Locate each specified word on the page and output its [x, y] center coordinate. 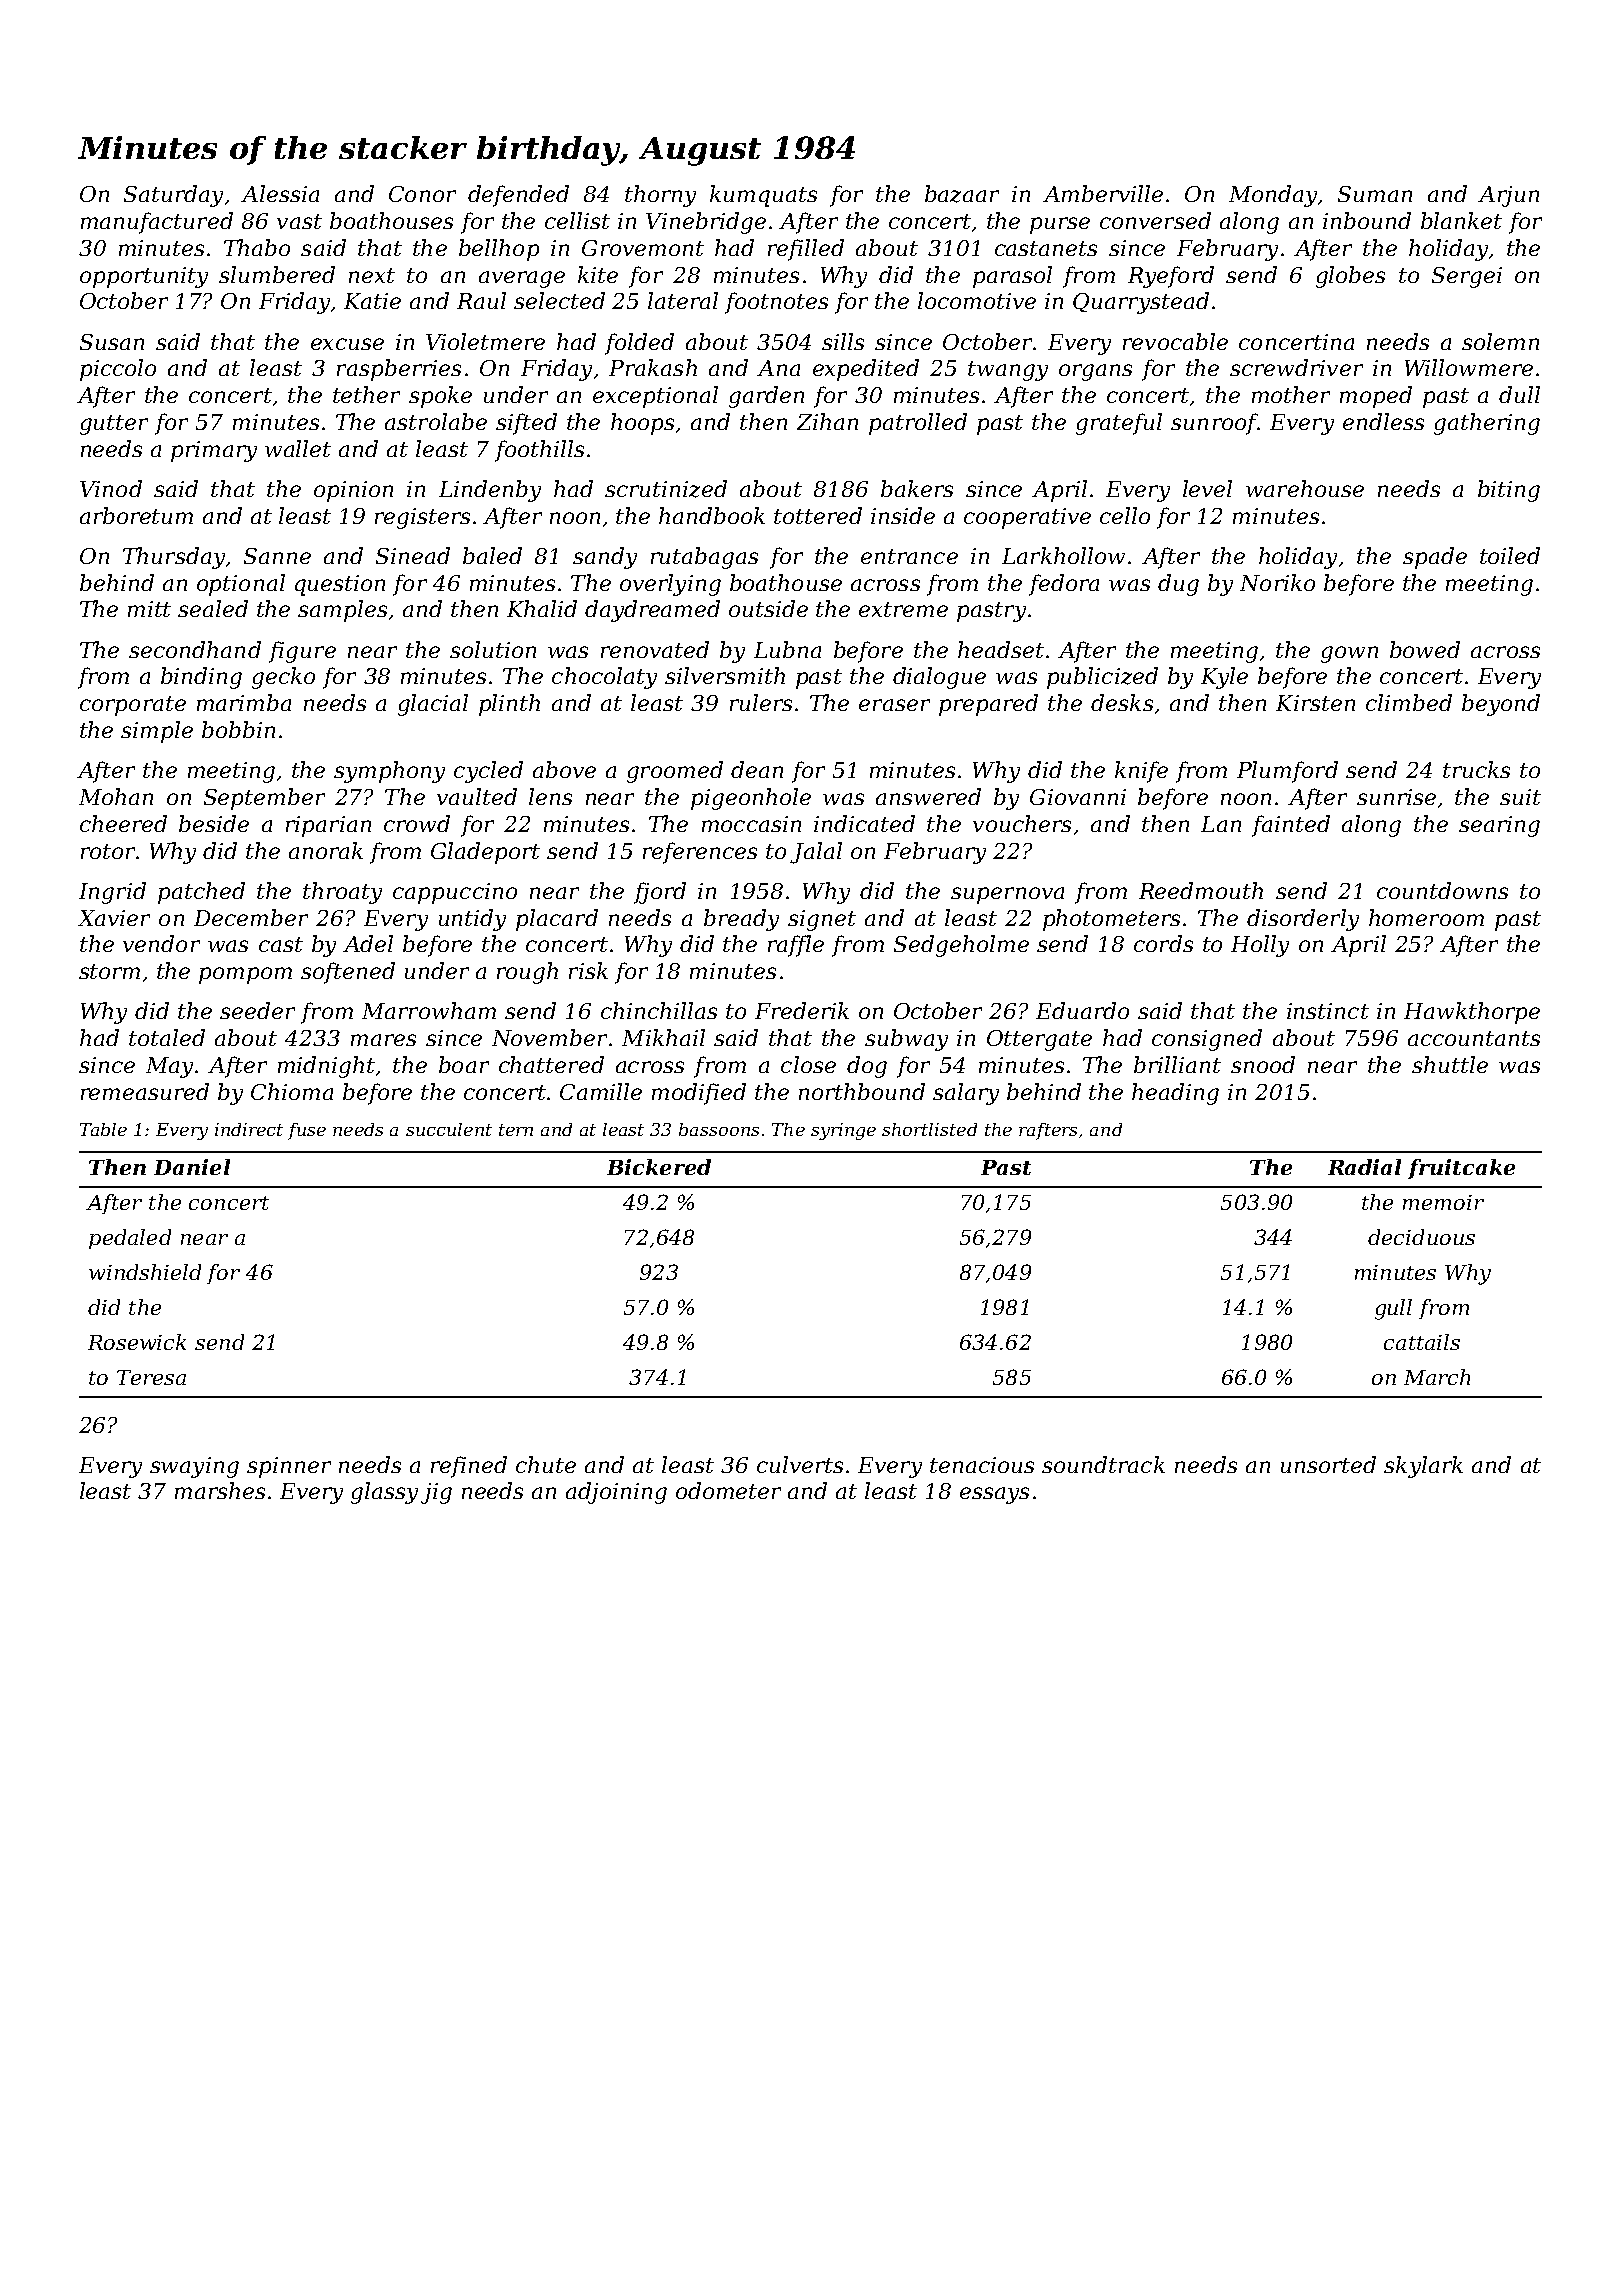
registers [422, 518]
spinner [289, 1467]
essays [994, 1495]
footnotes [776, 303]
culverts [800, 1464]
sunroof [1214, 424]
